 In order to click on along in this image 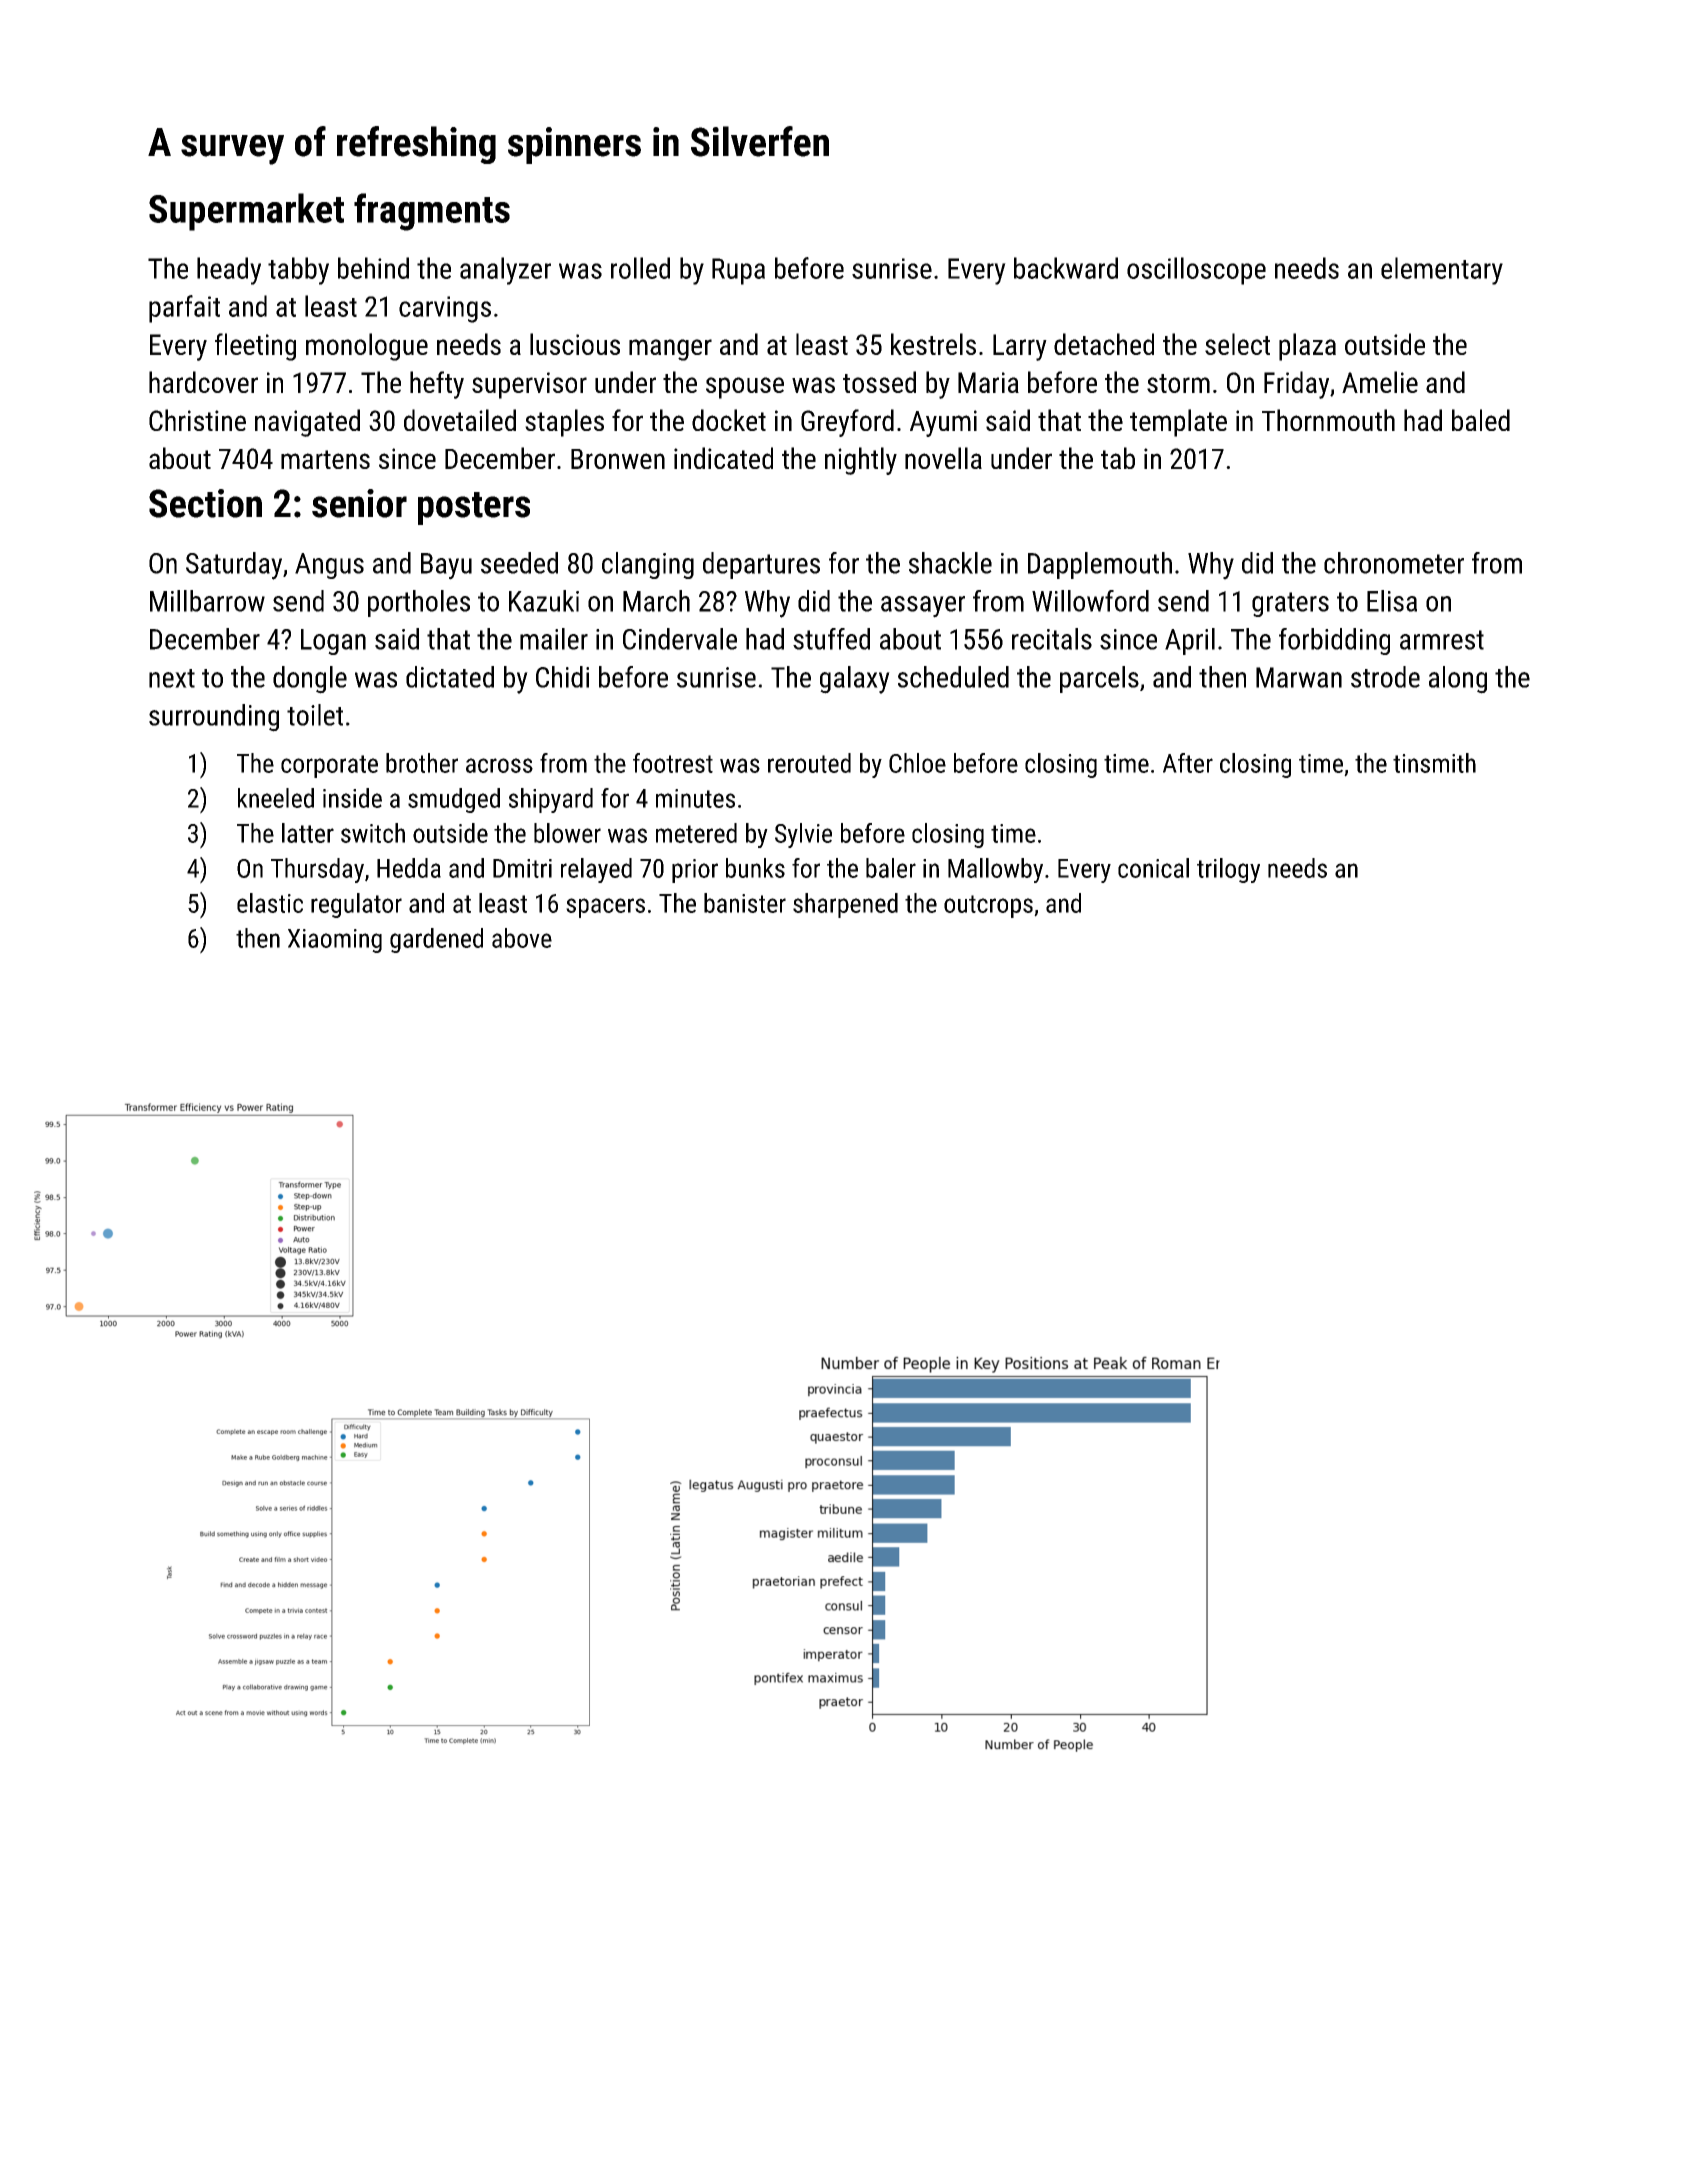, I will do `click(1458, 680)`.
